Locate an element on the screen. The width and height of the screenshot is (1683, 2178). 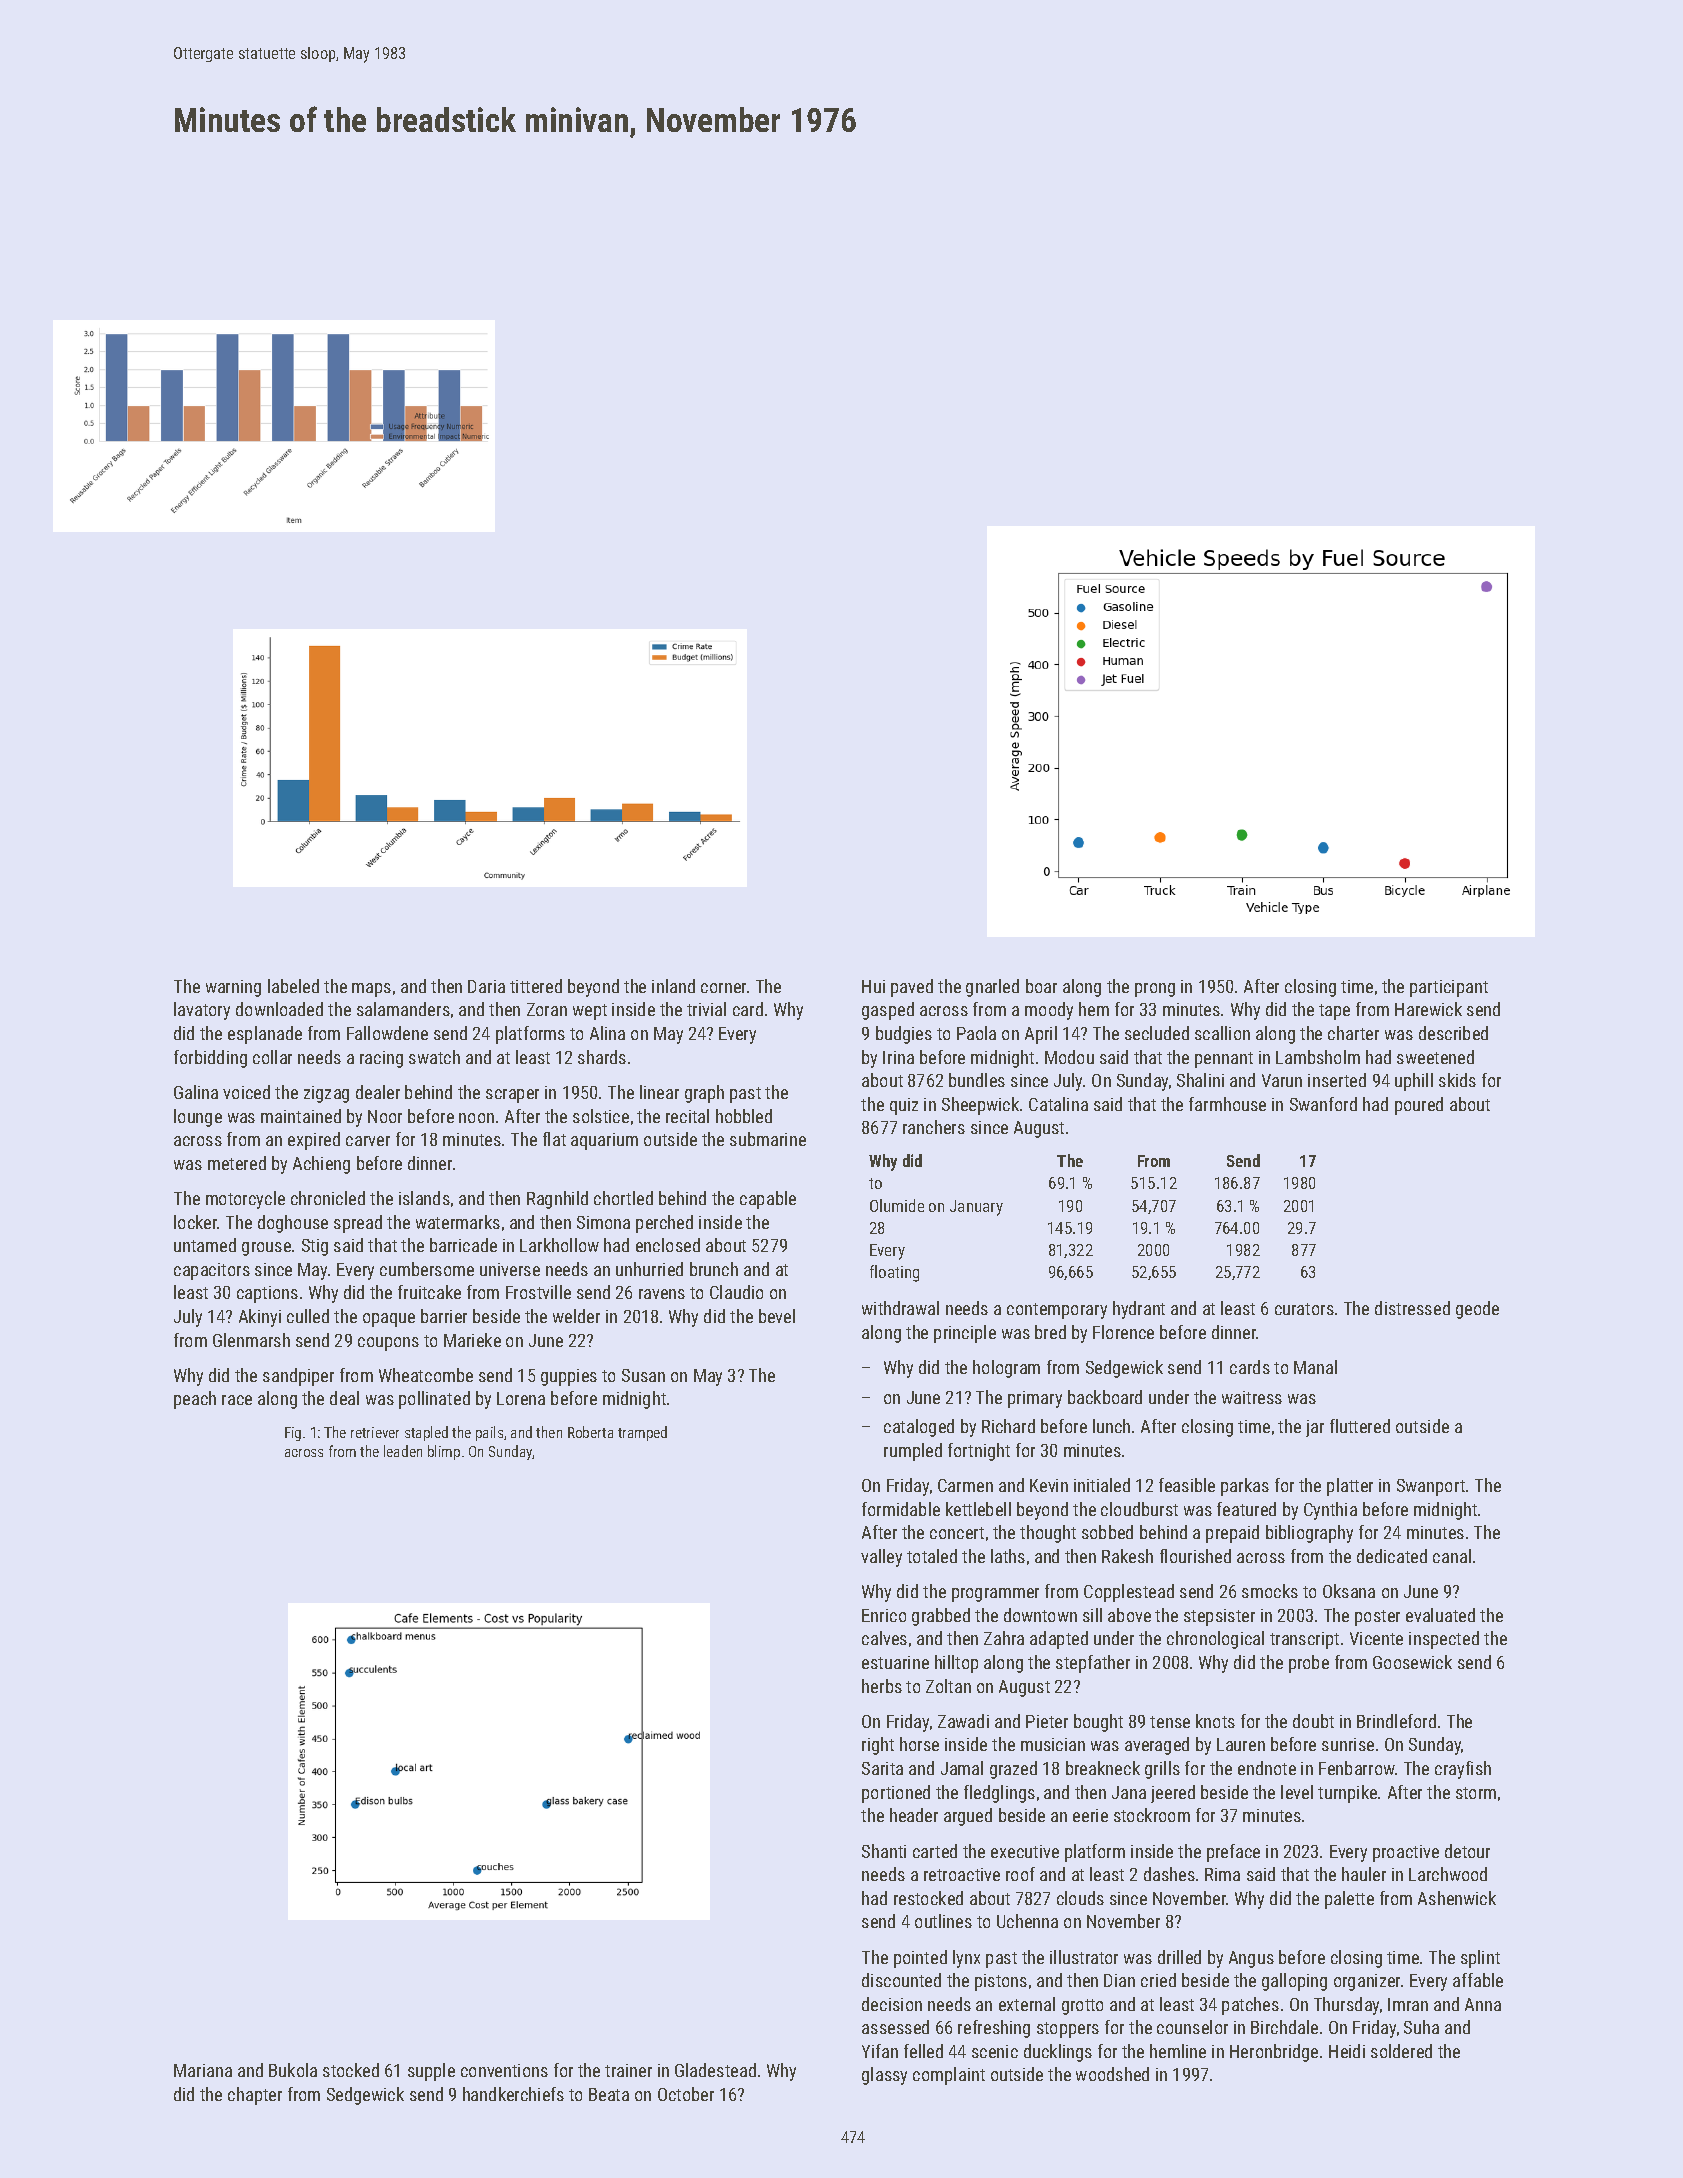
prong is located at coordinates (1155, 990).
